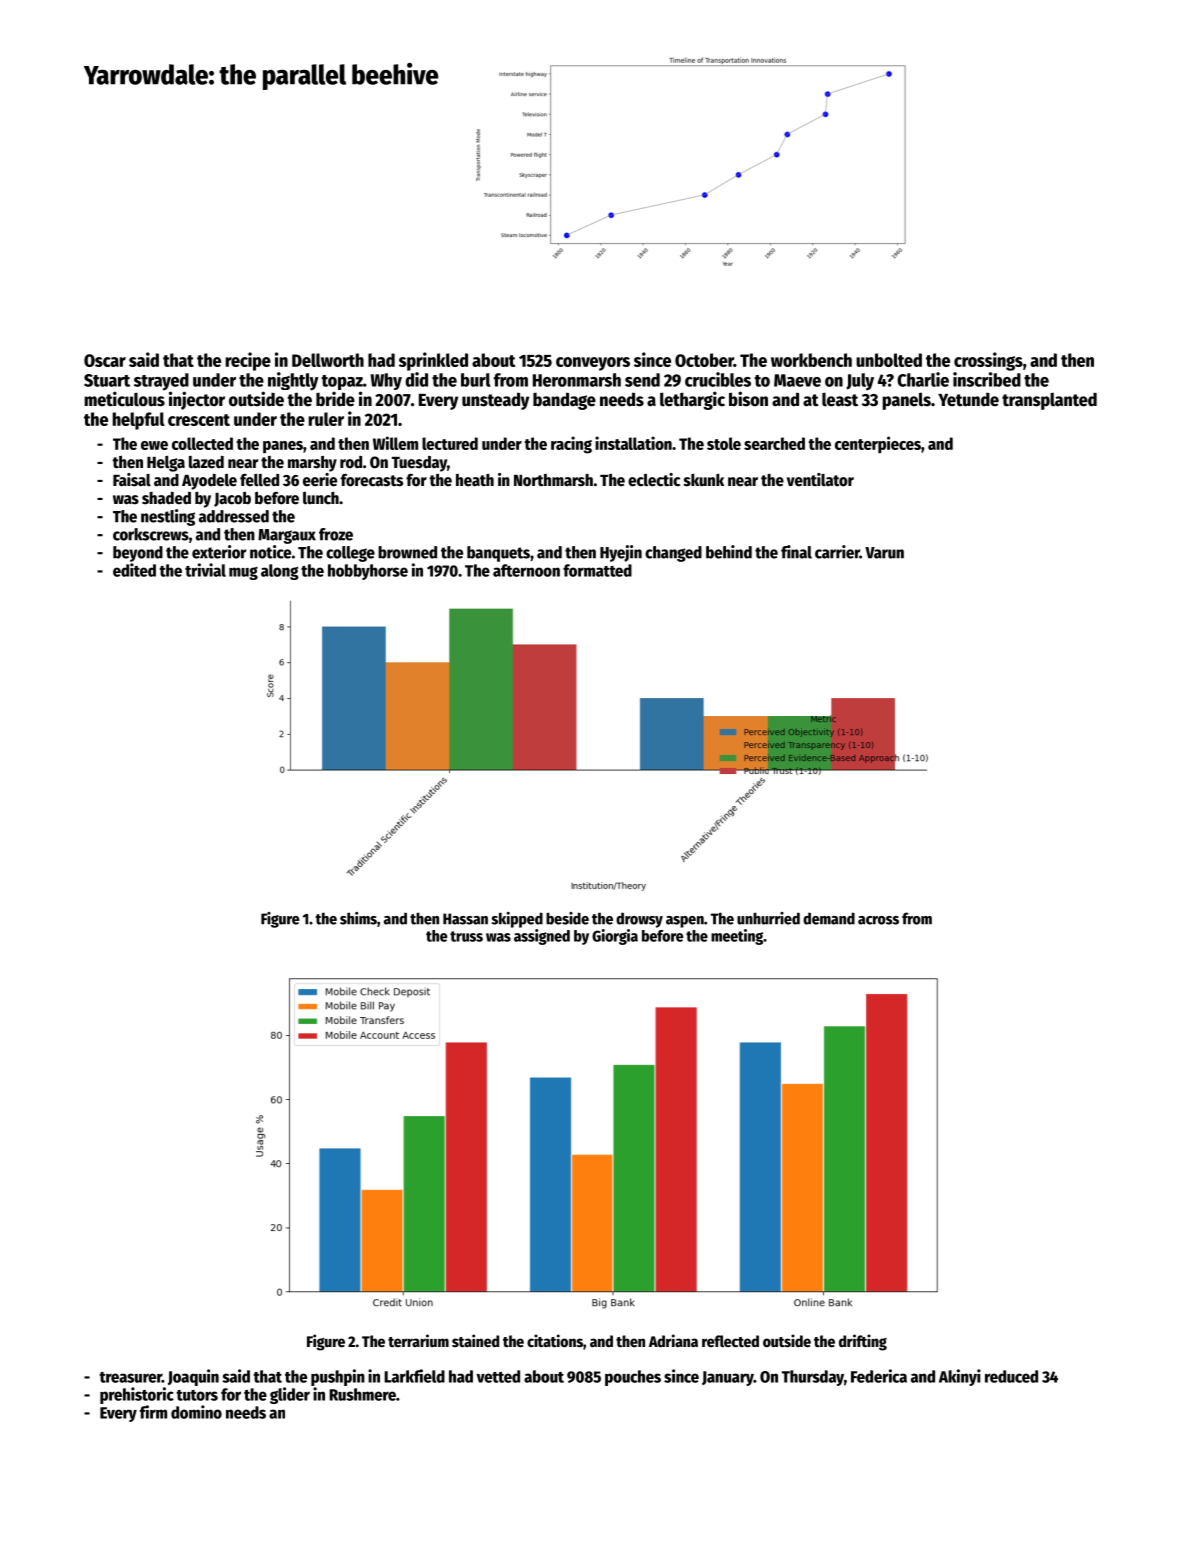  What do you see at coordinates (593, 364) in the page?
I see `conveyors` at bounding box center [593, 364].
